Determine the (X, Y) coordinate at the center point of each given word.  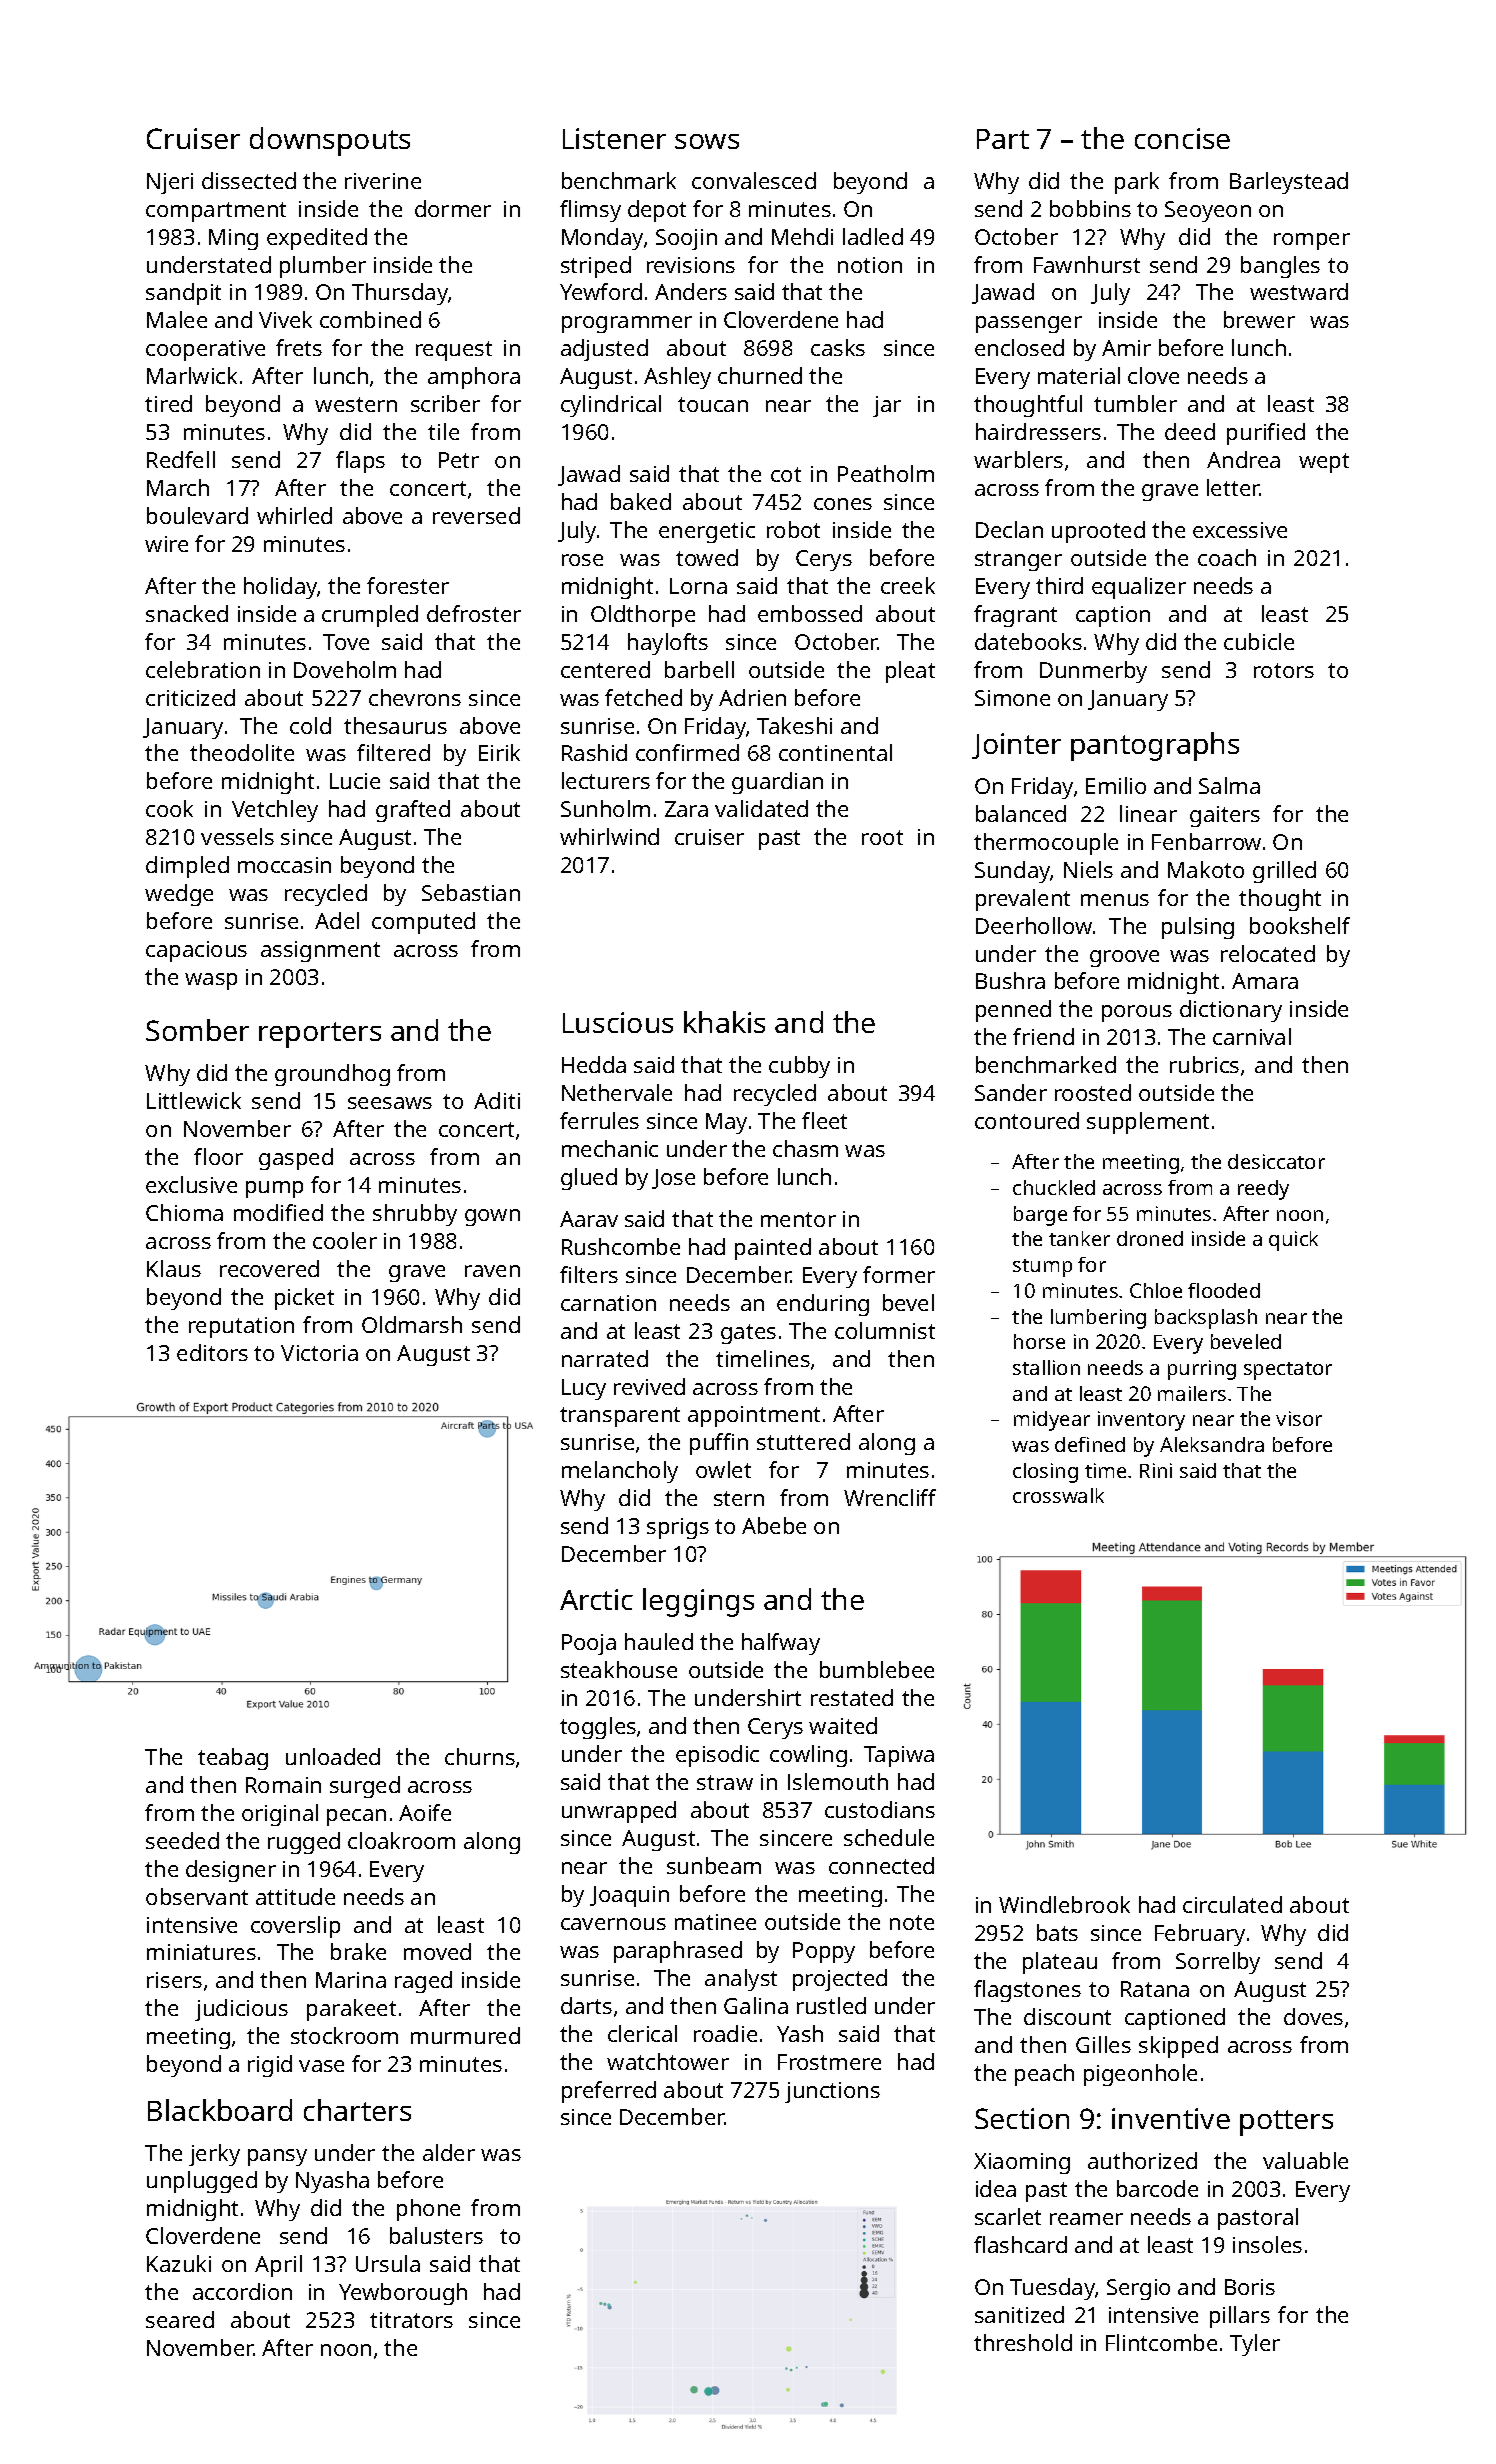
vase (321, 2066)
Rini (1156, 1470)
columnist (885, 1330)
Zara (686, 809)
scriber (445, 403)
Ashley (677, 378)
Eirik (499, 752)
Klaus (174, 1268)
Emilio (1116, 785)
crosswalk (1058, 1495)
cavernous (613, 1924)
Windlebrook (1064, 1904)
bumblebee (877, 1669)
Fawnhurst (1087, 264)
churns (480, 1756)
